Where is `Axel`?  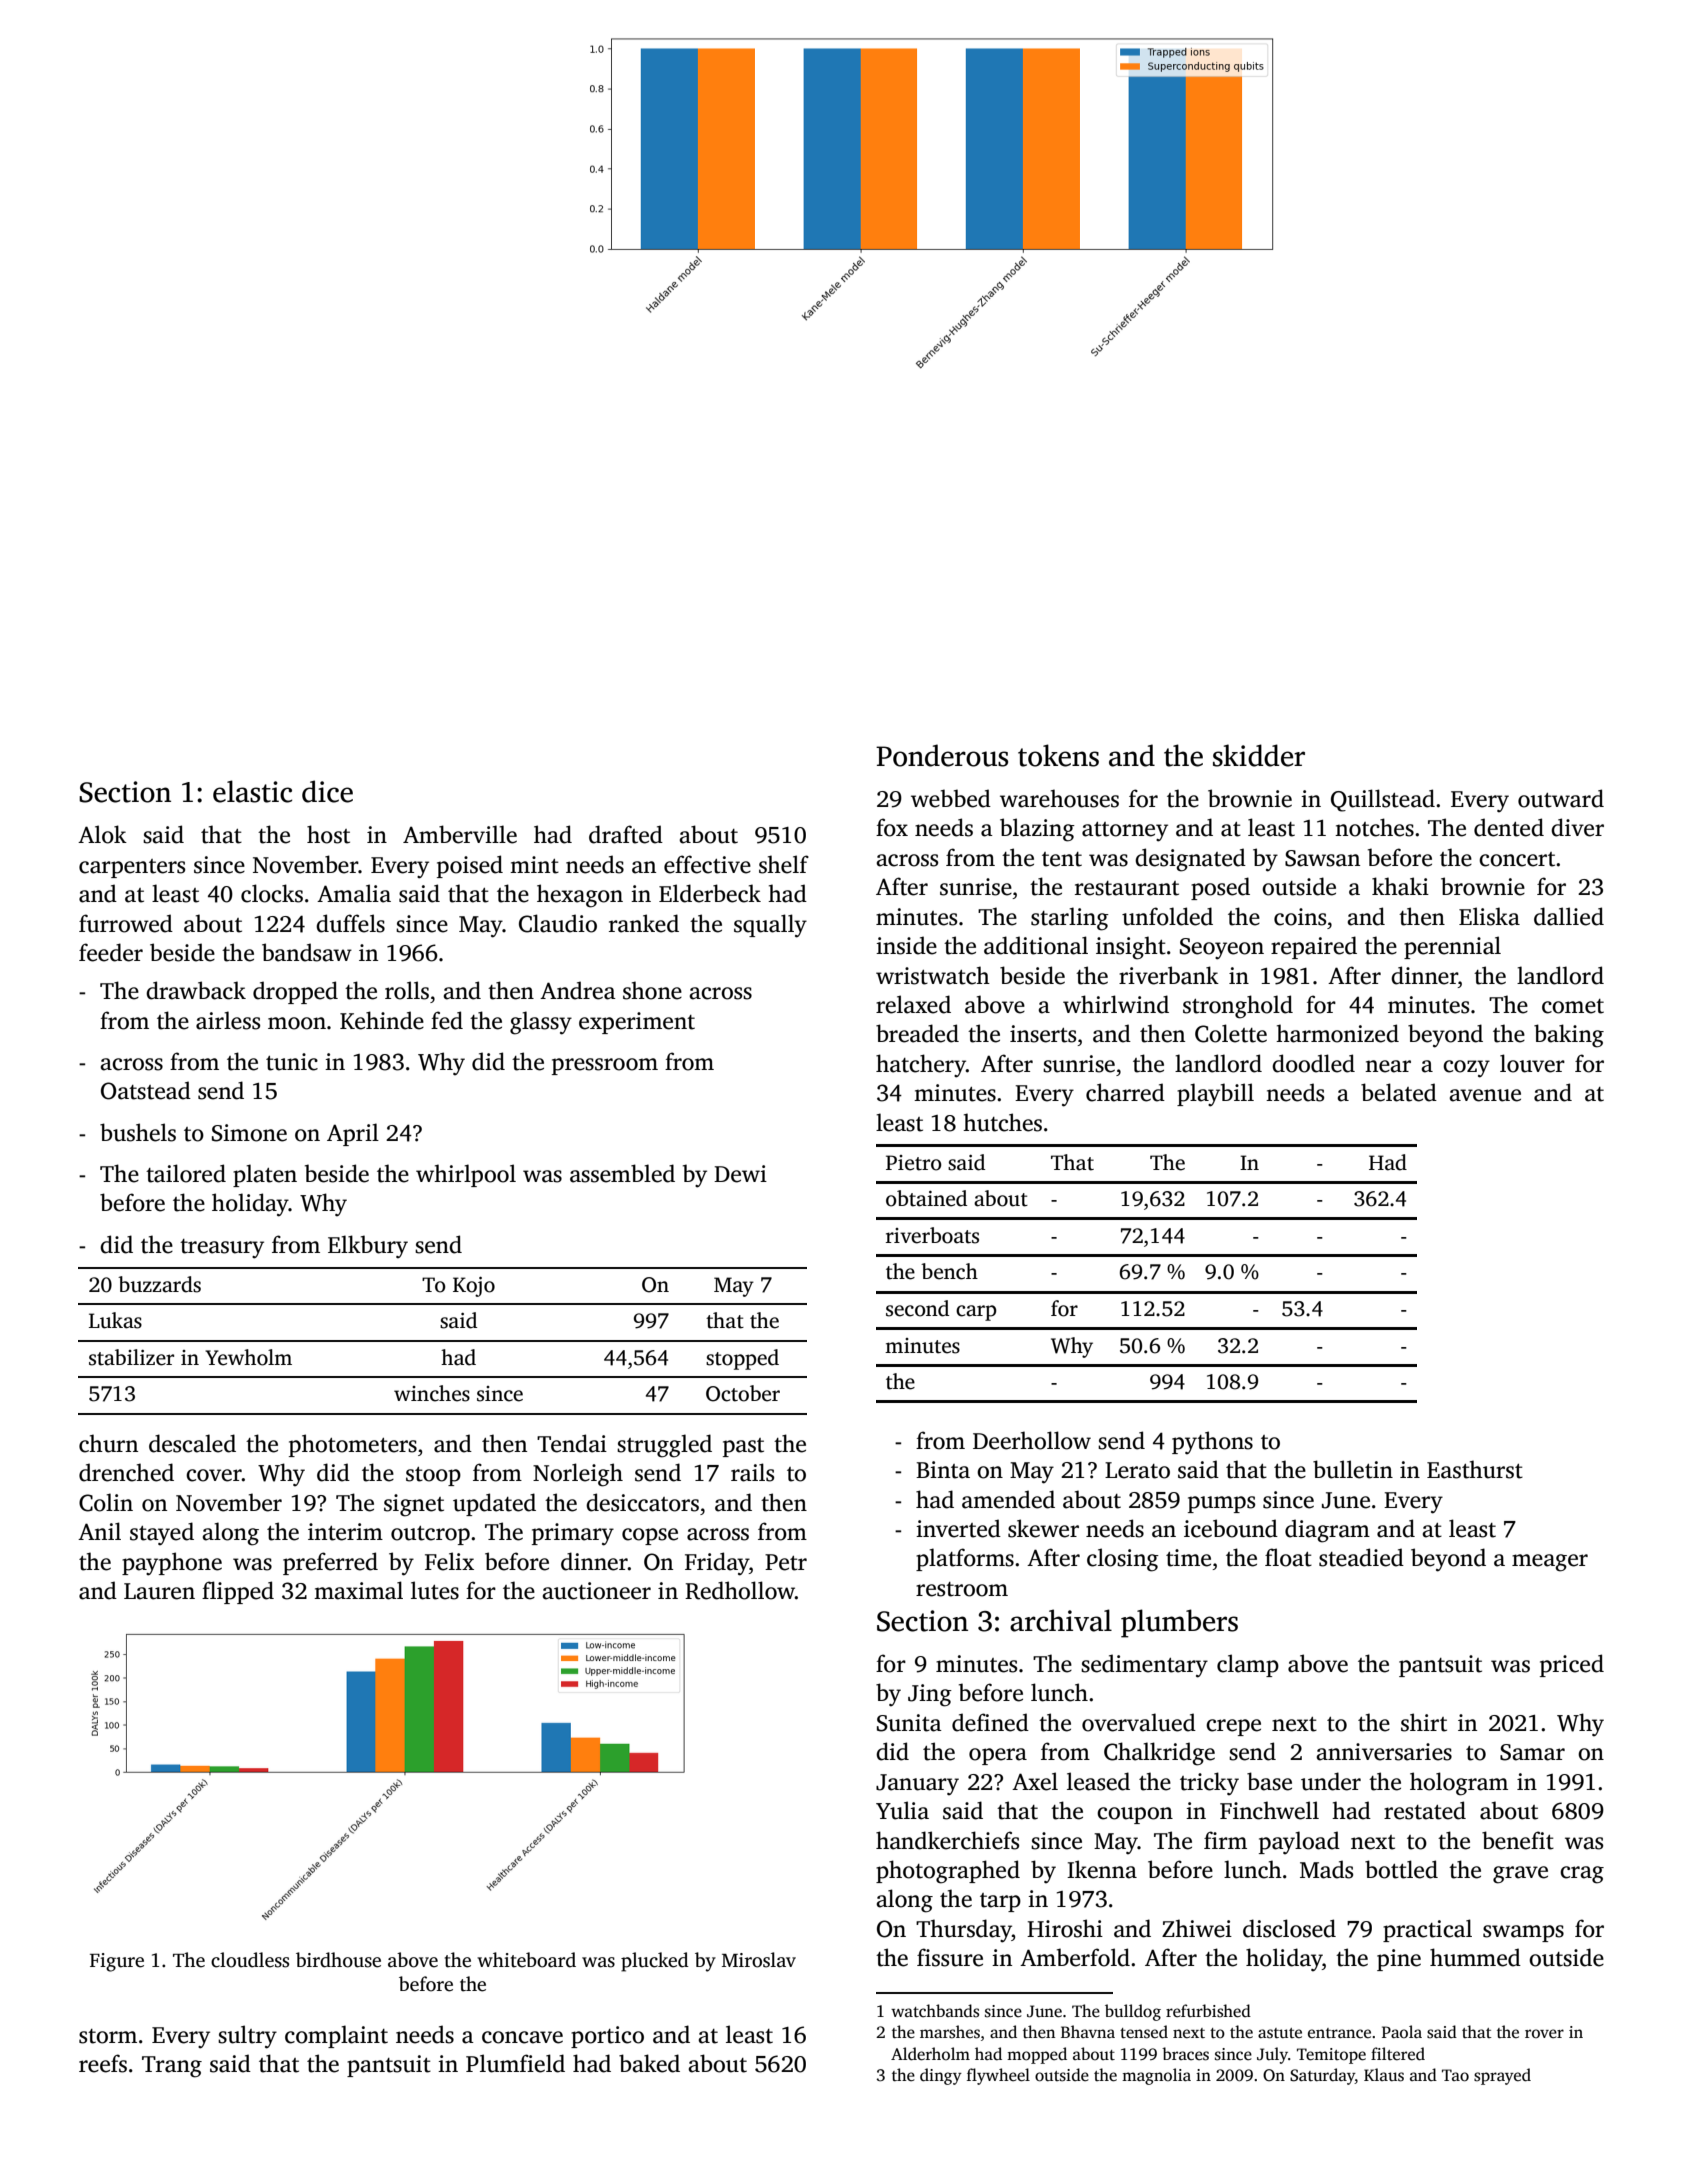 Axel is located at coordinates (1035, 1781).
